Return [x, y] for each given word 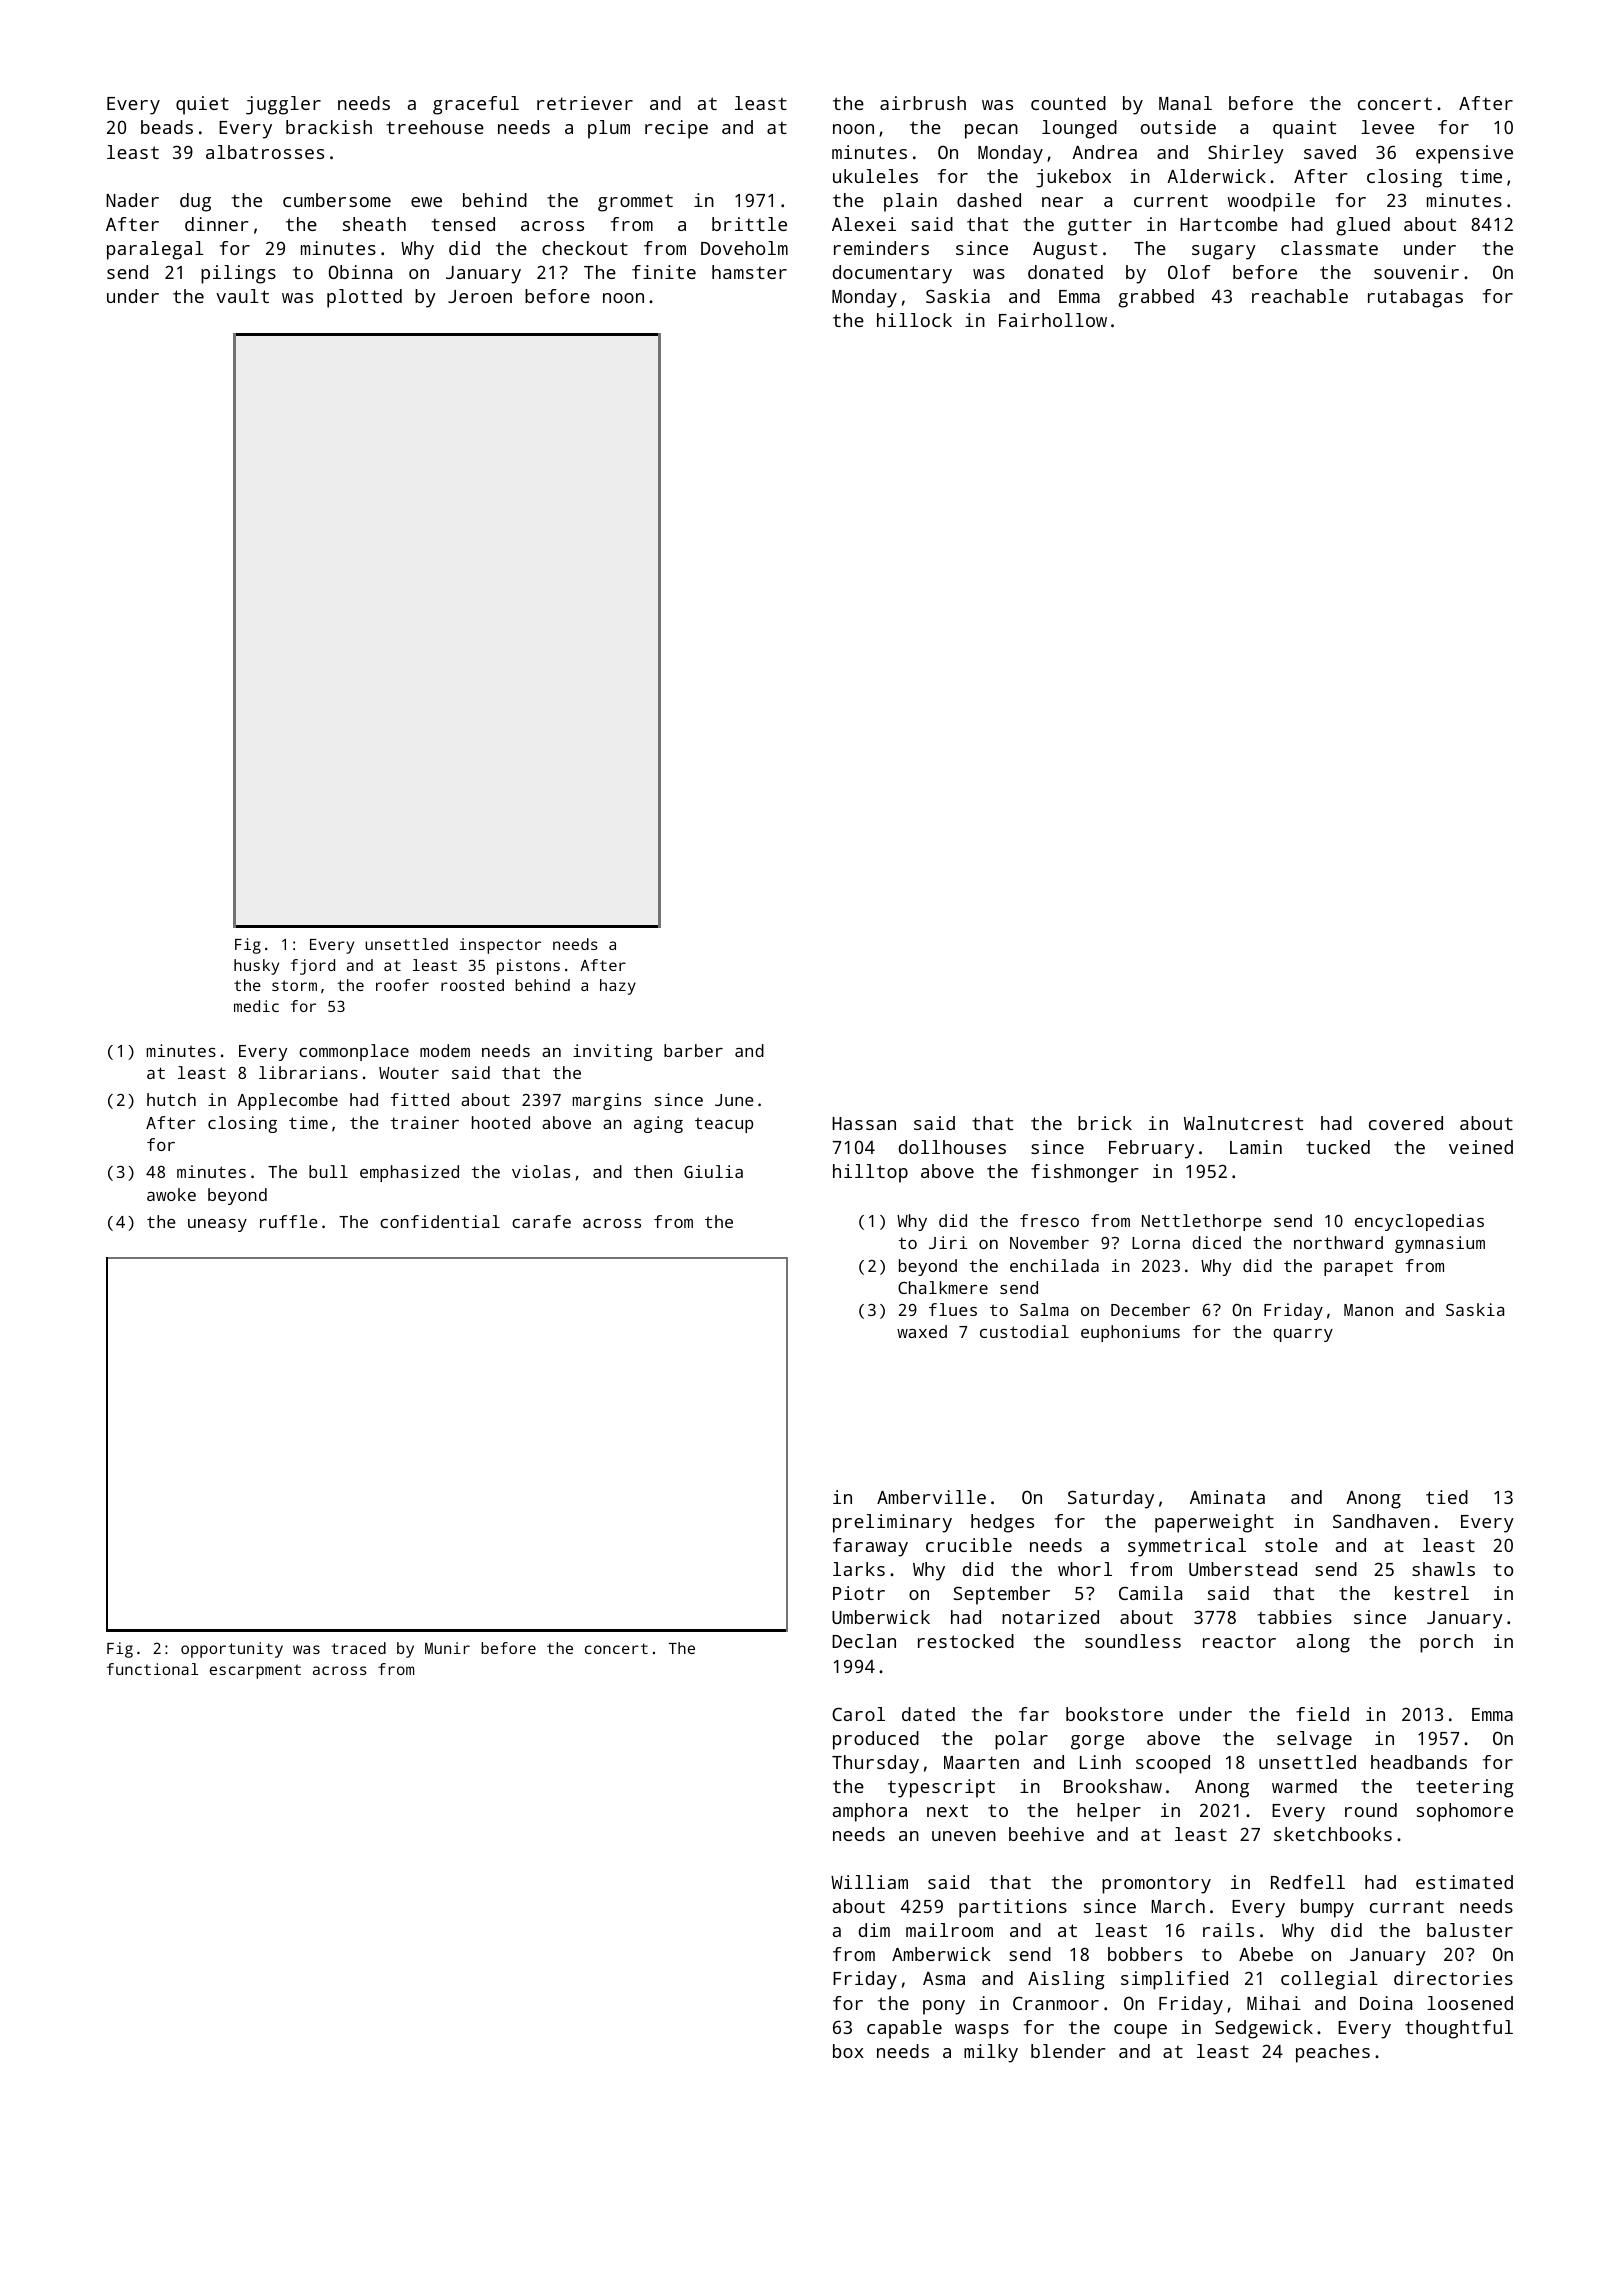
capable [904, 2029]
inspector [500, 946]
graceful [476, 105]
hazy [618, 987]
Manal [1185, 103]
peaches [1333, 2053]
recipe [676, 129]
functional [152, 1669]
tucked [1338, 1147]
